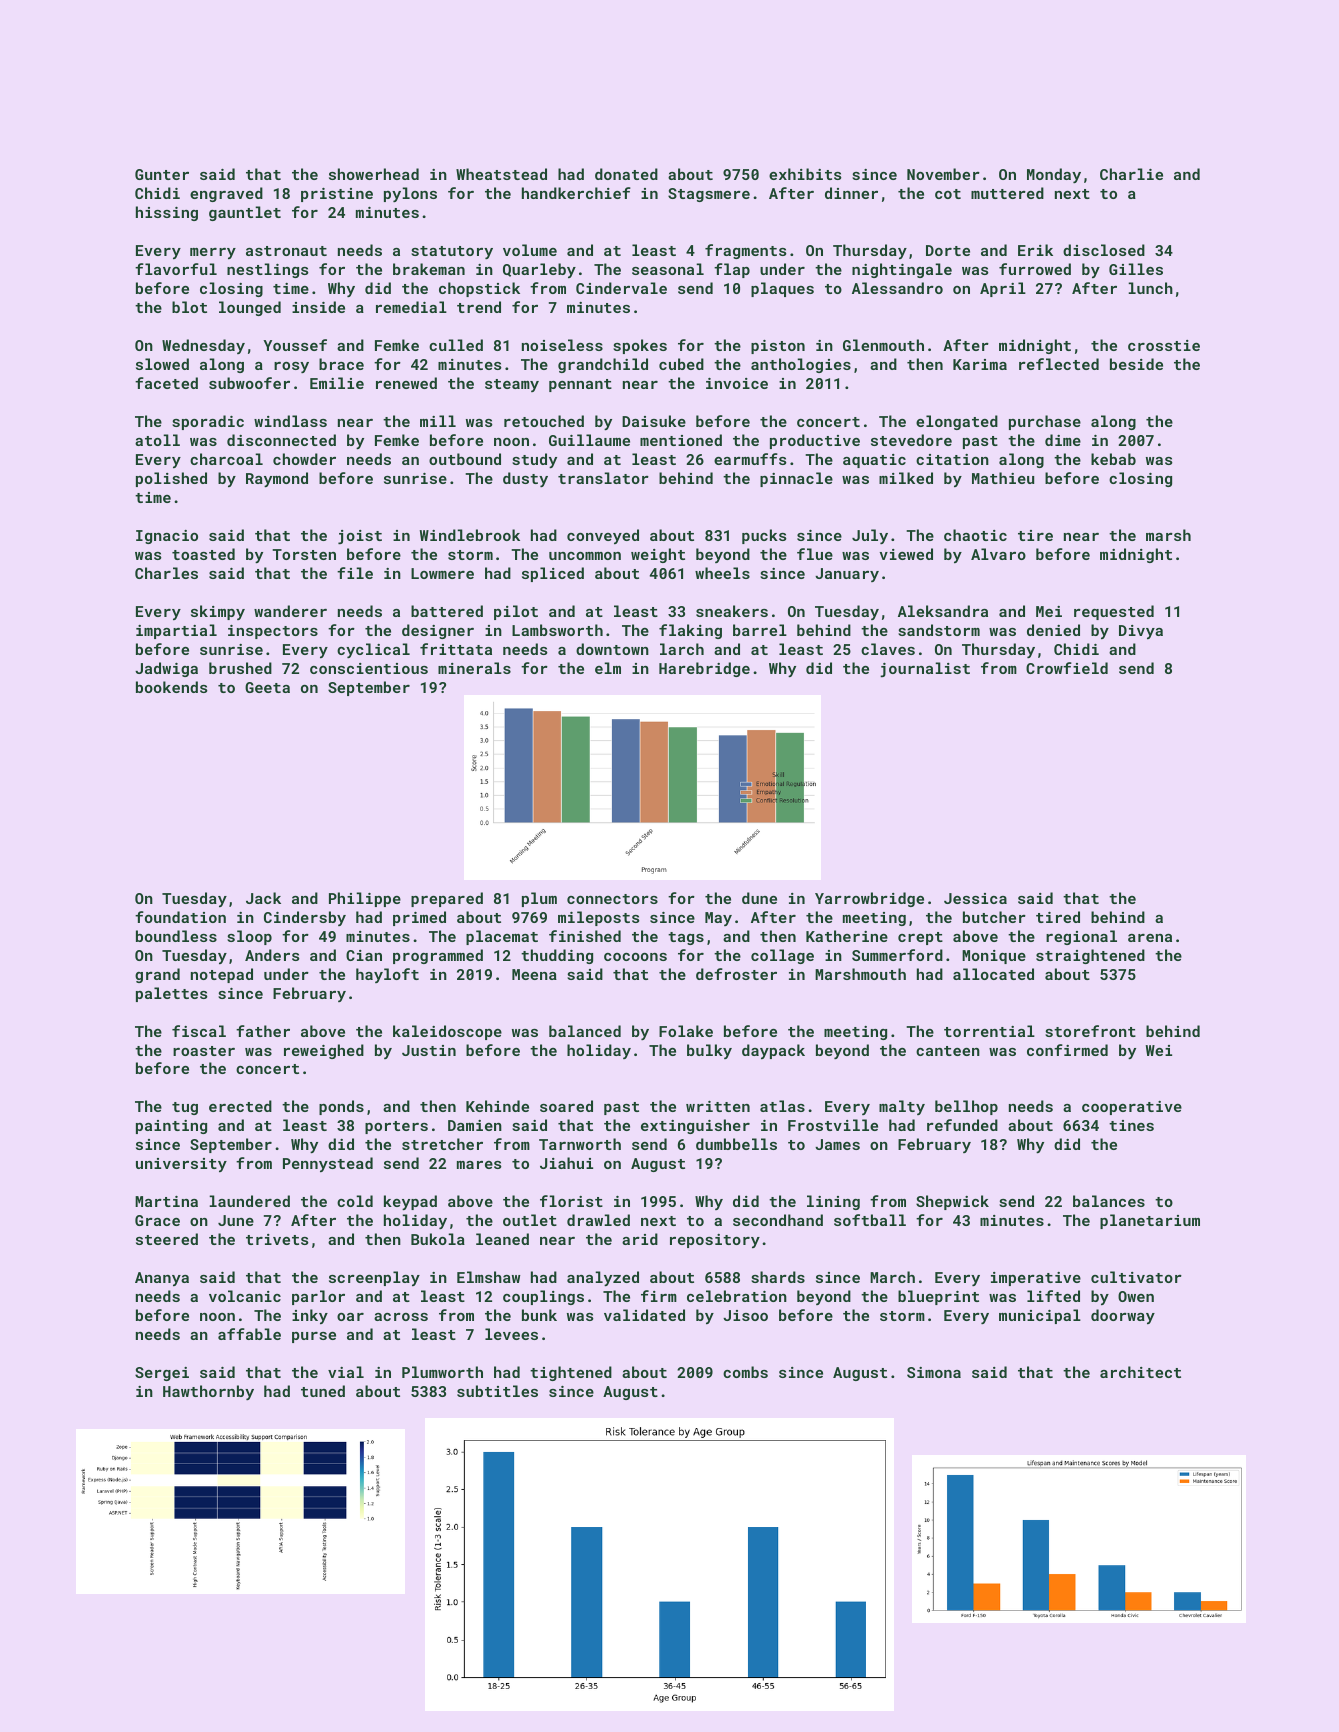  Describe the element at coordinates (704, 669) in the document. I see `Harebridge` at that location.
